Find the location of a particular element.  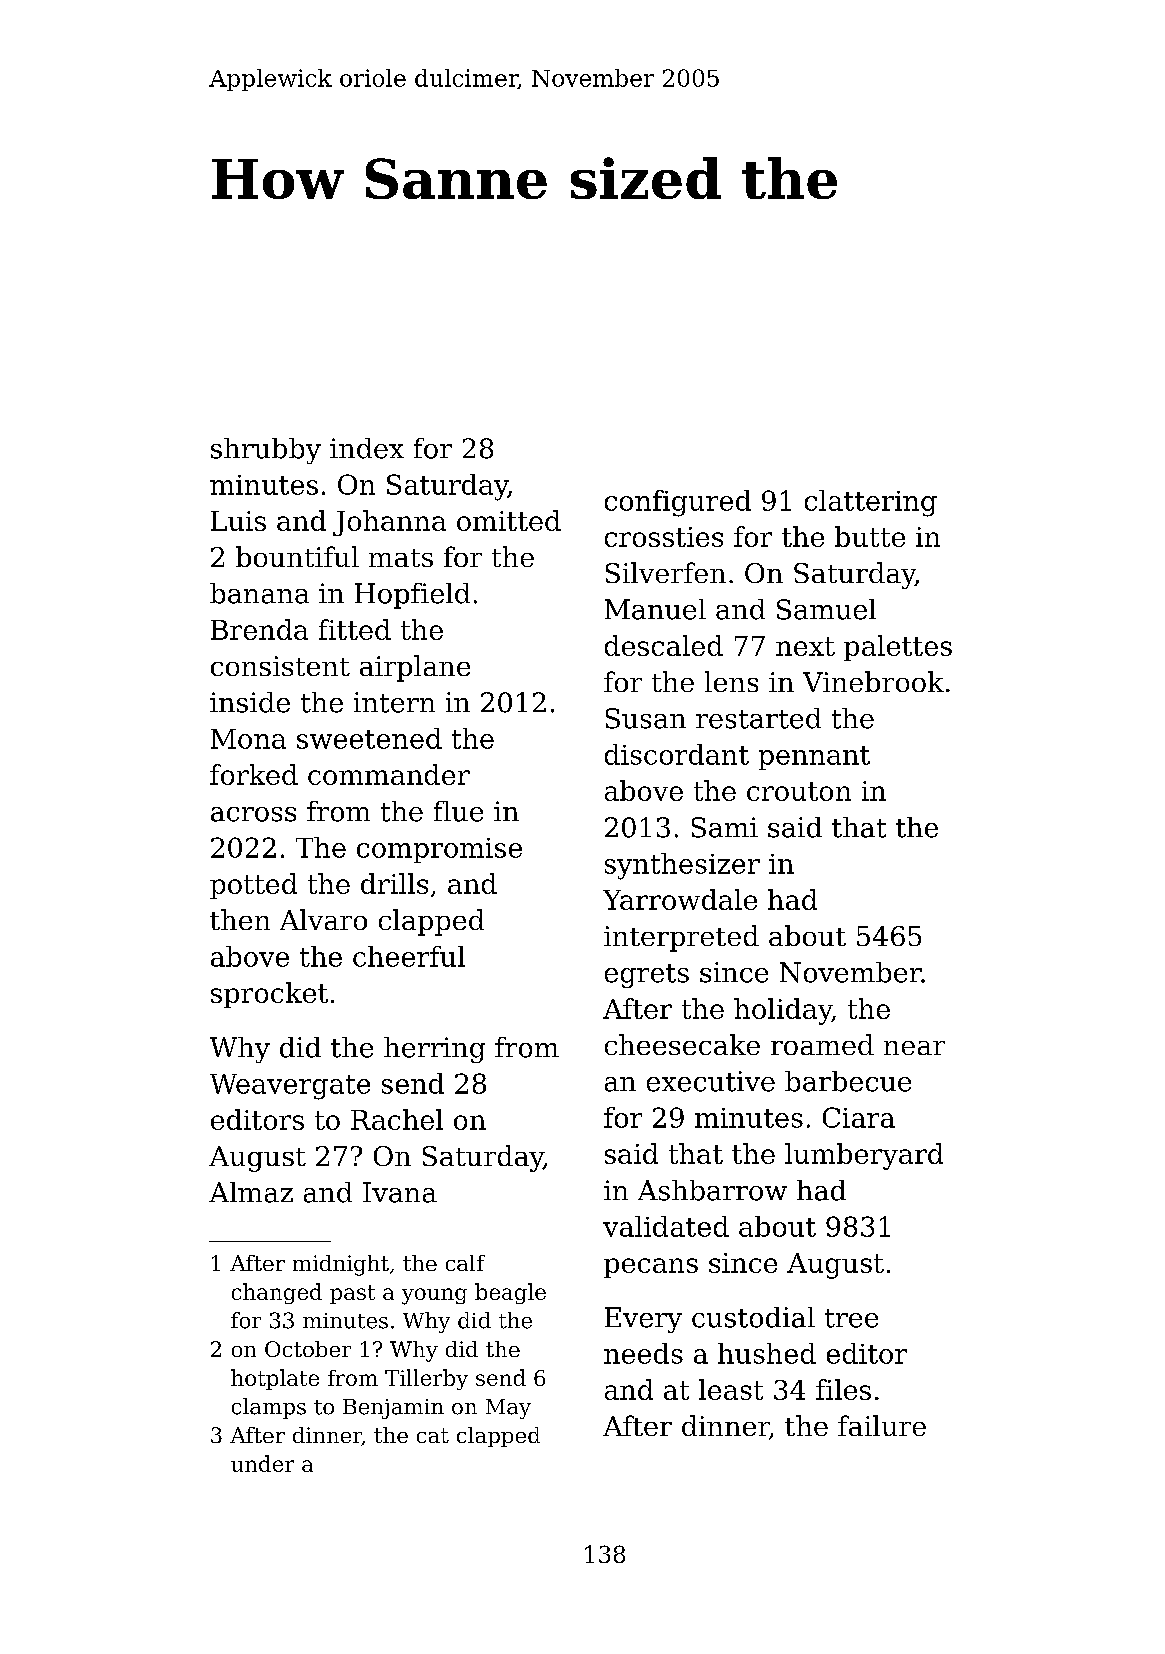

omitted is located at coordinates (509, 520).
